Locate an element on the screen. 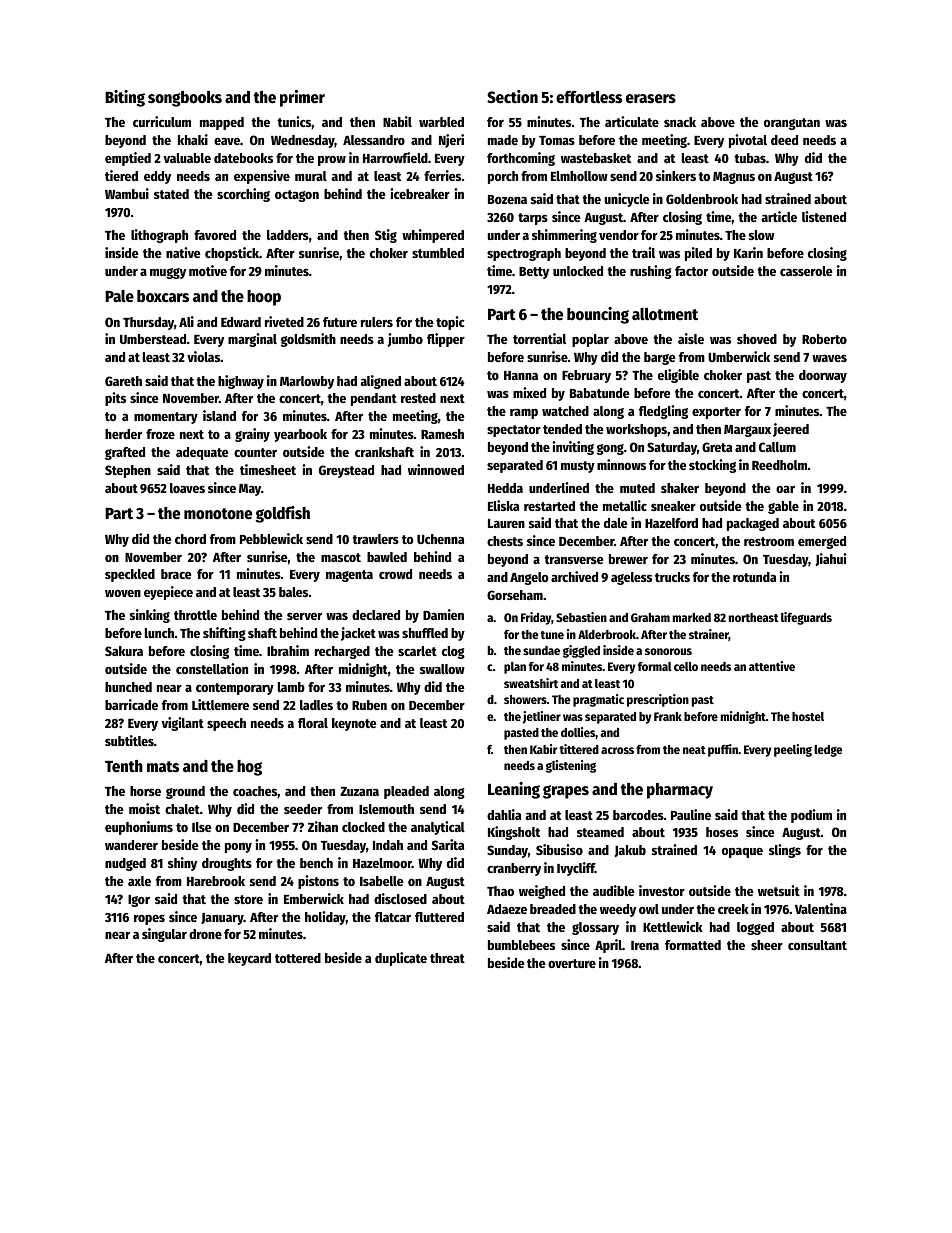 The width and height of the screenshot is (952, 1233). bawled is located at coordinates (387, 557).
